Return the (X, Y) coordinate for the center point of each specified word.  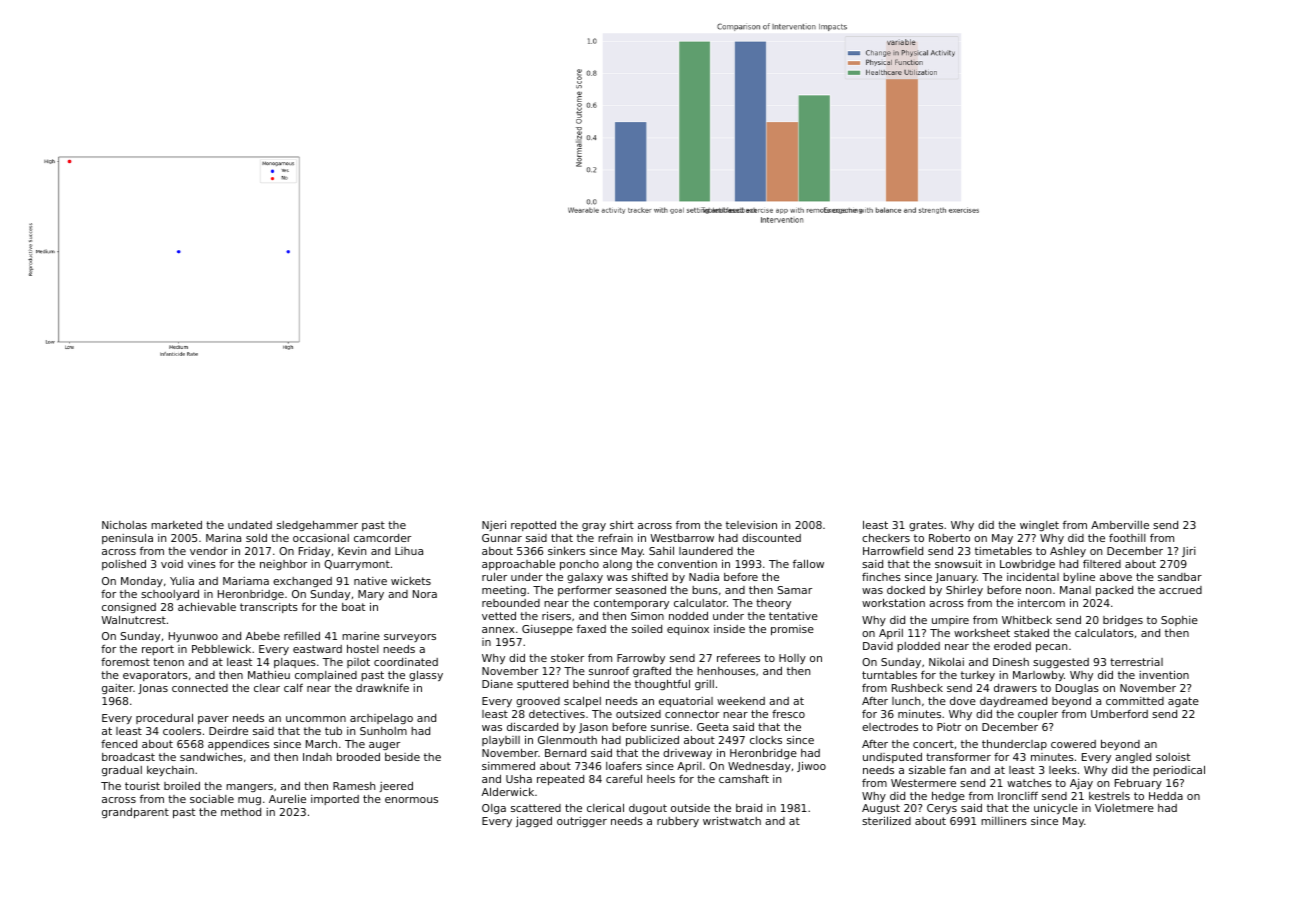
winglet (1039, 526)
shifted (650, 577)
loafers (624, 766)
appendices (238, 745)
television (751, 525)
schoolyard (170, 595)
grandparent (135, 813)
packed (1114, 591)
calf (293, 688)
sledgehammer (317, 526)
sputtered (542, 685)
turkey (978, 676)
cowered (1073, 744)
